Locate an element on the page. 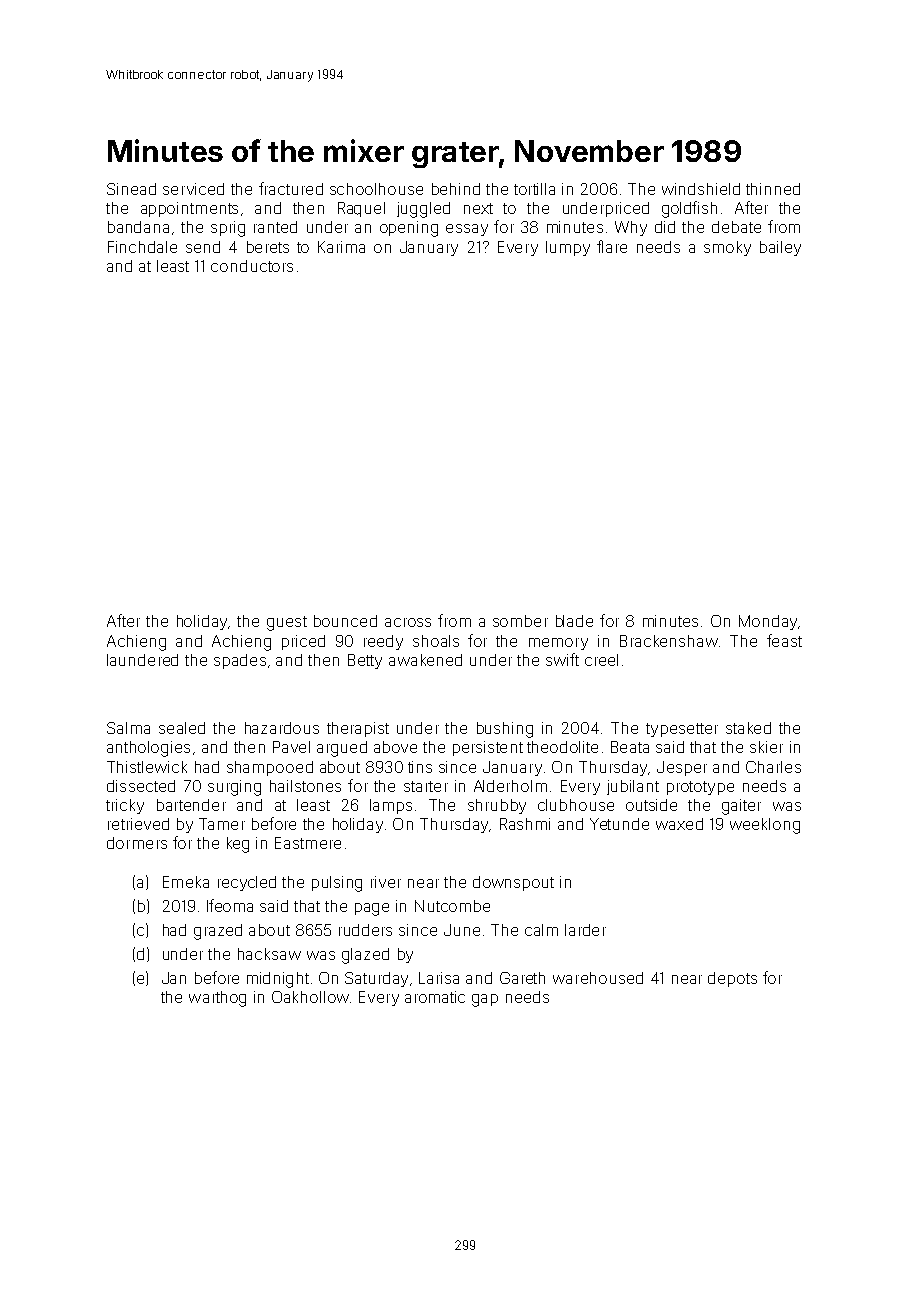 The width and height of the image is (908, 1316). warthog is located at coordinates (217, 999).
